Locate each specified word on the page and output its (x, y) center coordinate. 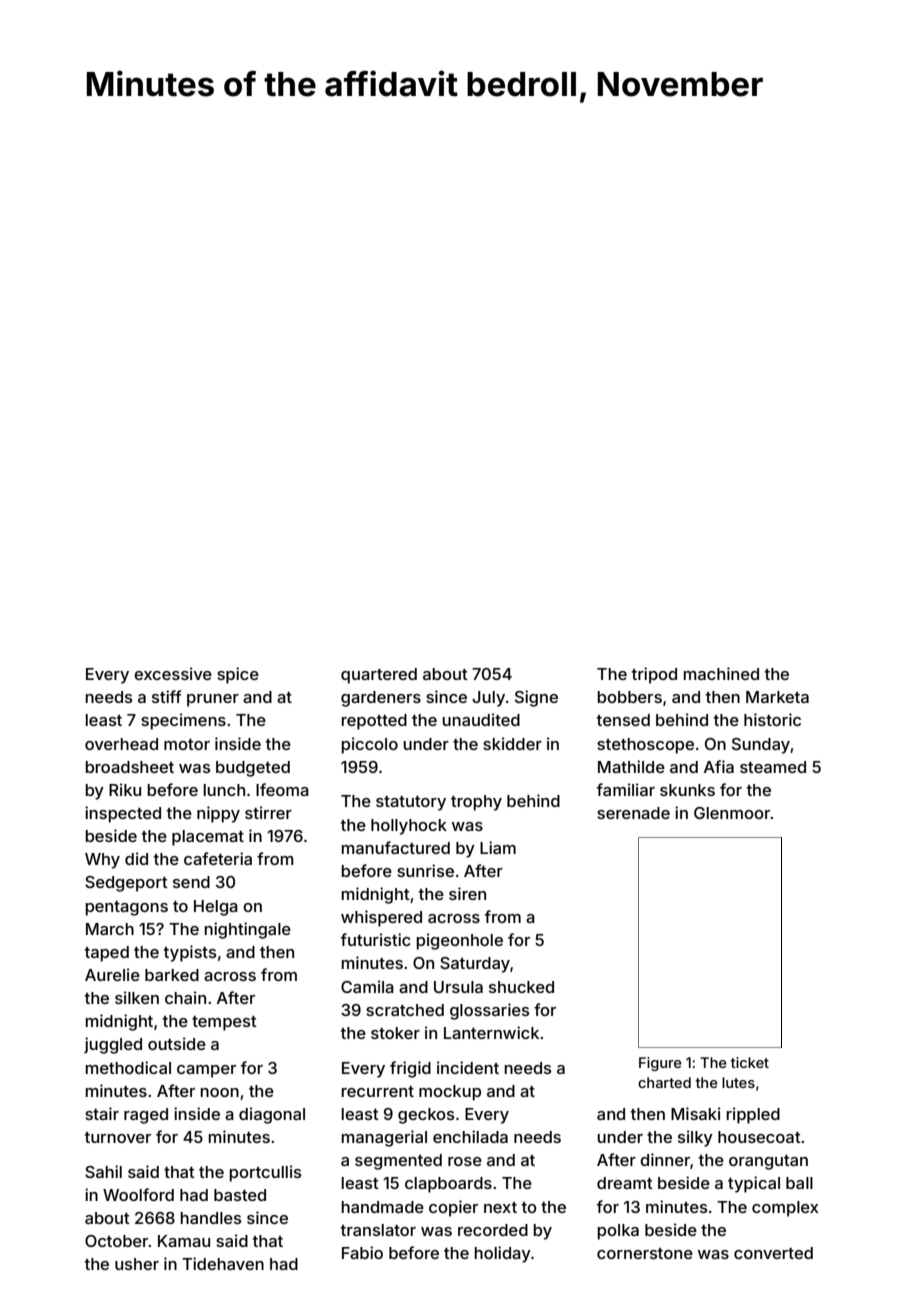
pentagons (127, 908)
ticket (749, 1062)
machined (721, 673)
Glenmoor (732, 813)
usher (137, 1264)
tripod (654, 675)
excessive (173, 673)
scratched (405, 1010)
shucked (521, 987)
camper (206, 1071)
